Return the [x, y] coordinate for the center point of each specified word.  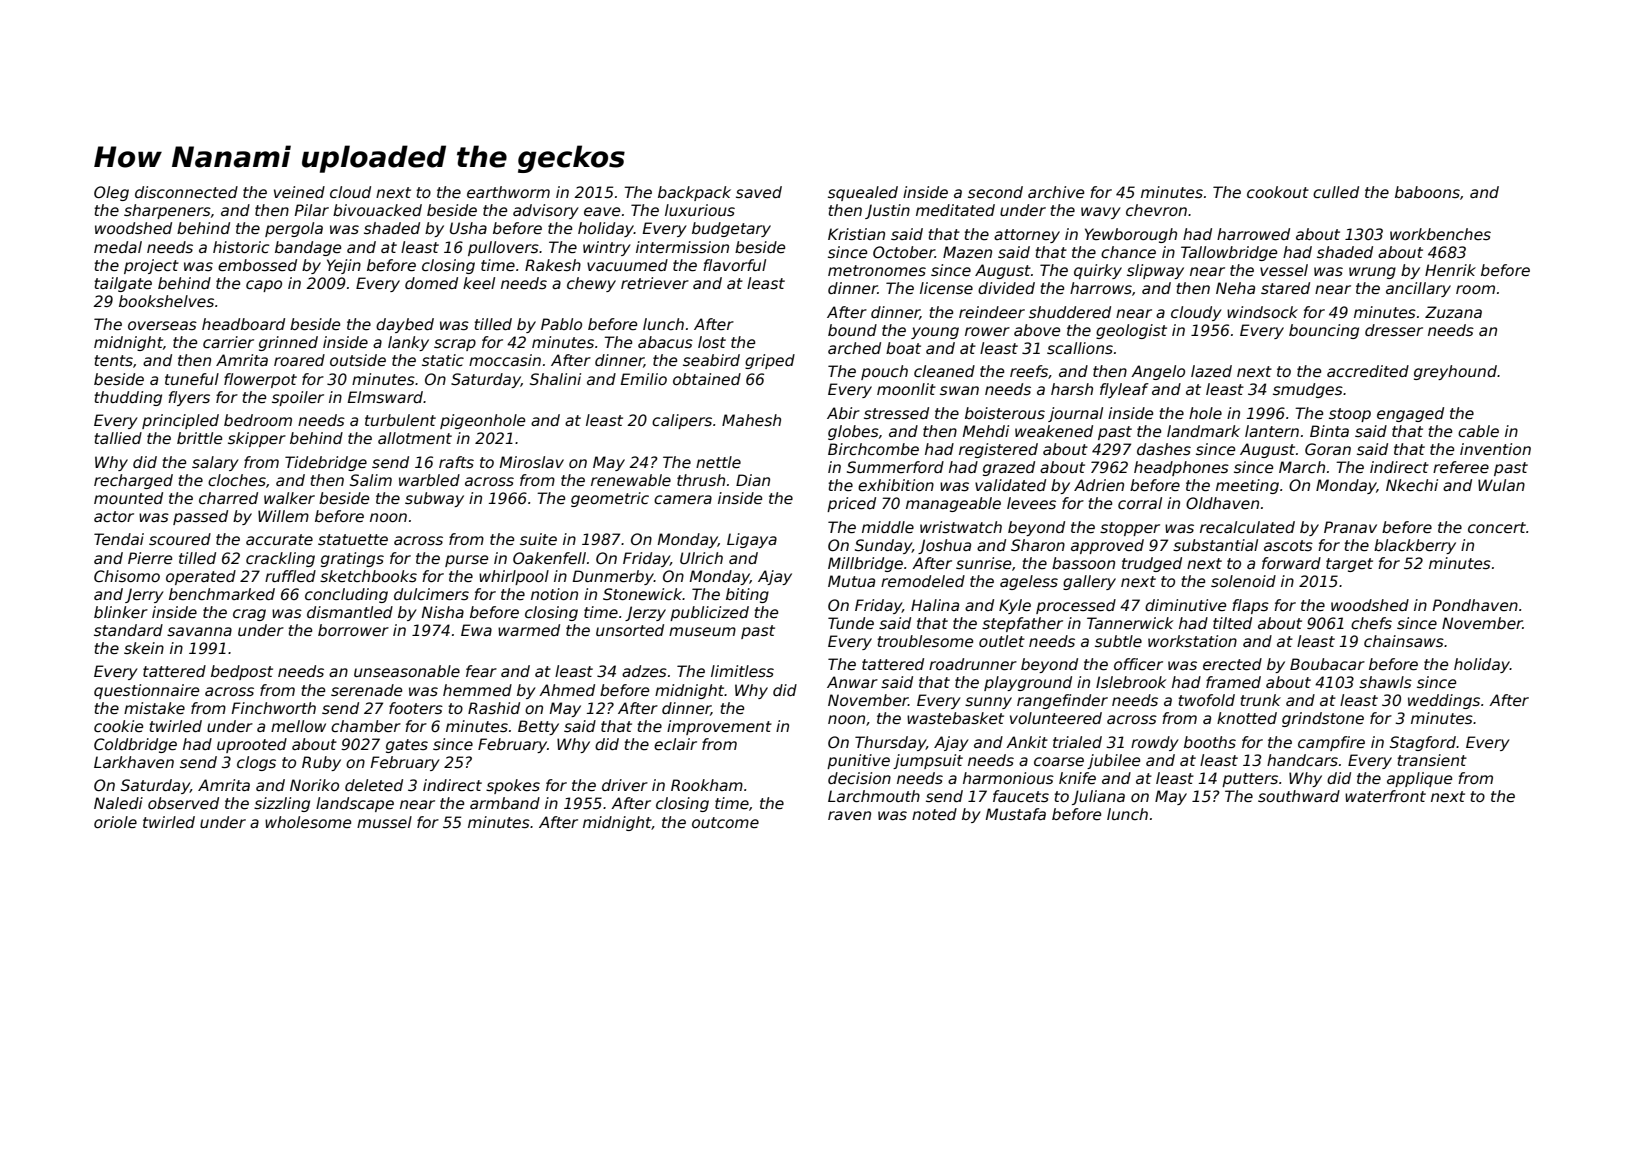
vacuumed [627, 265]
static [443, 360]
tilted [1232, 623]
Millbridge [865, 564]
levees [1031, 503]
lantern [1272, 431]
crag [249, 615]
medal [118, 247]
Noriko [314, 785]
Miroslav [532, 462]
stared [1285, 288]
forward [1291, 563]
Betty [538, 727]
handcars [1302, 760]
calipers [682, 421]
